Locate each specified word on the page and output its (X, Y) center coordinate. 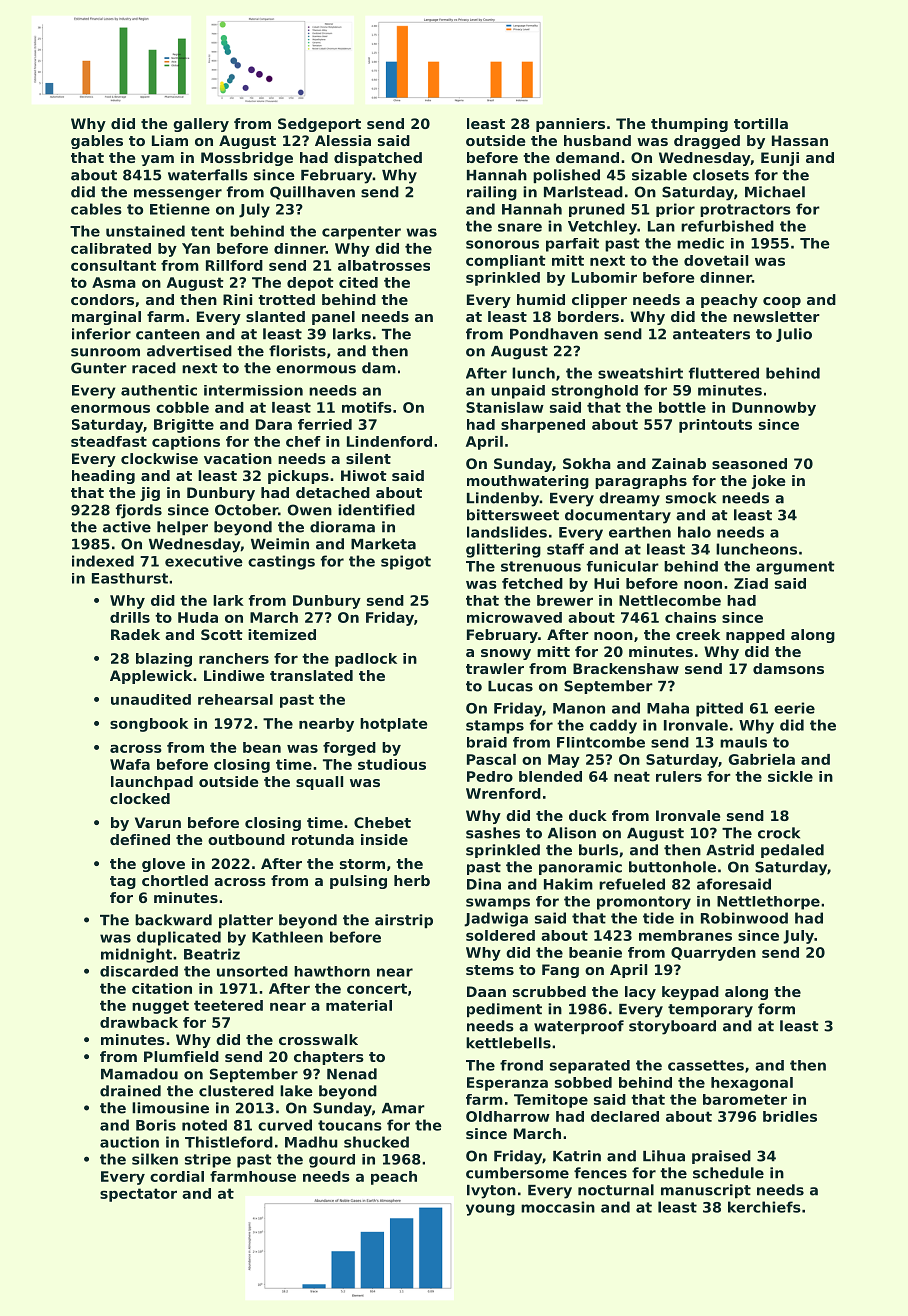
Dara (274, 424)
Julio (794, 335)
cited (358, 282)
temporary (710, 1011)
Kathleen (287, 937)
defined (140, 839)
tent (207, 231)
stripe (208, 1161)
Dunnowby (774, 409)
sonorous (502, 244)
